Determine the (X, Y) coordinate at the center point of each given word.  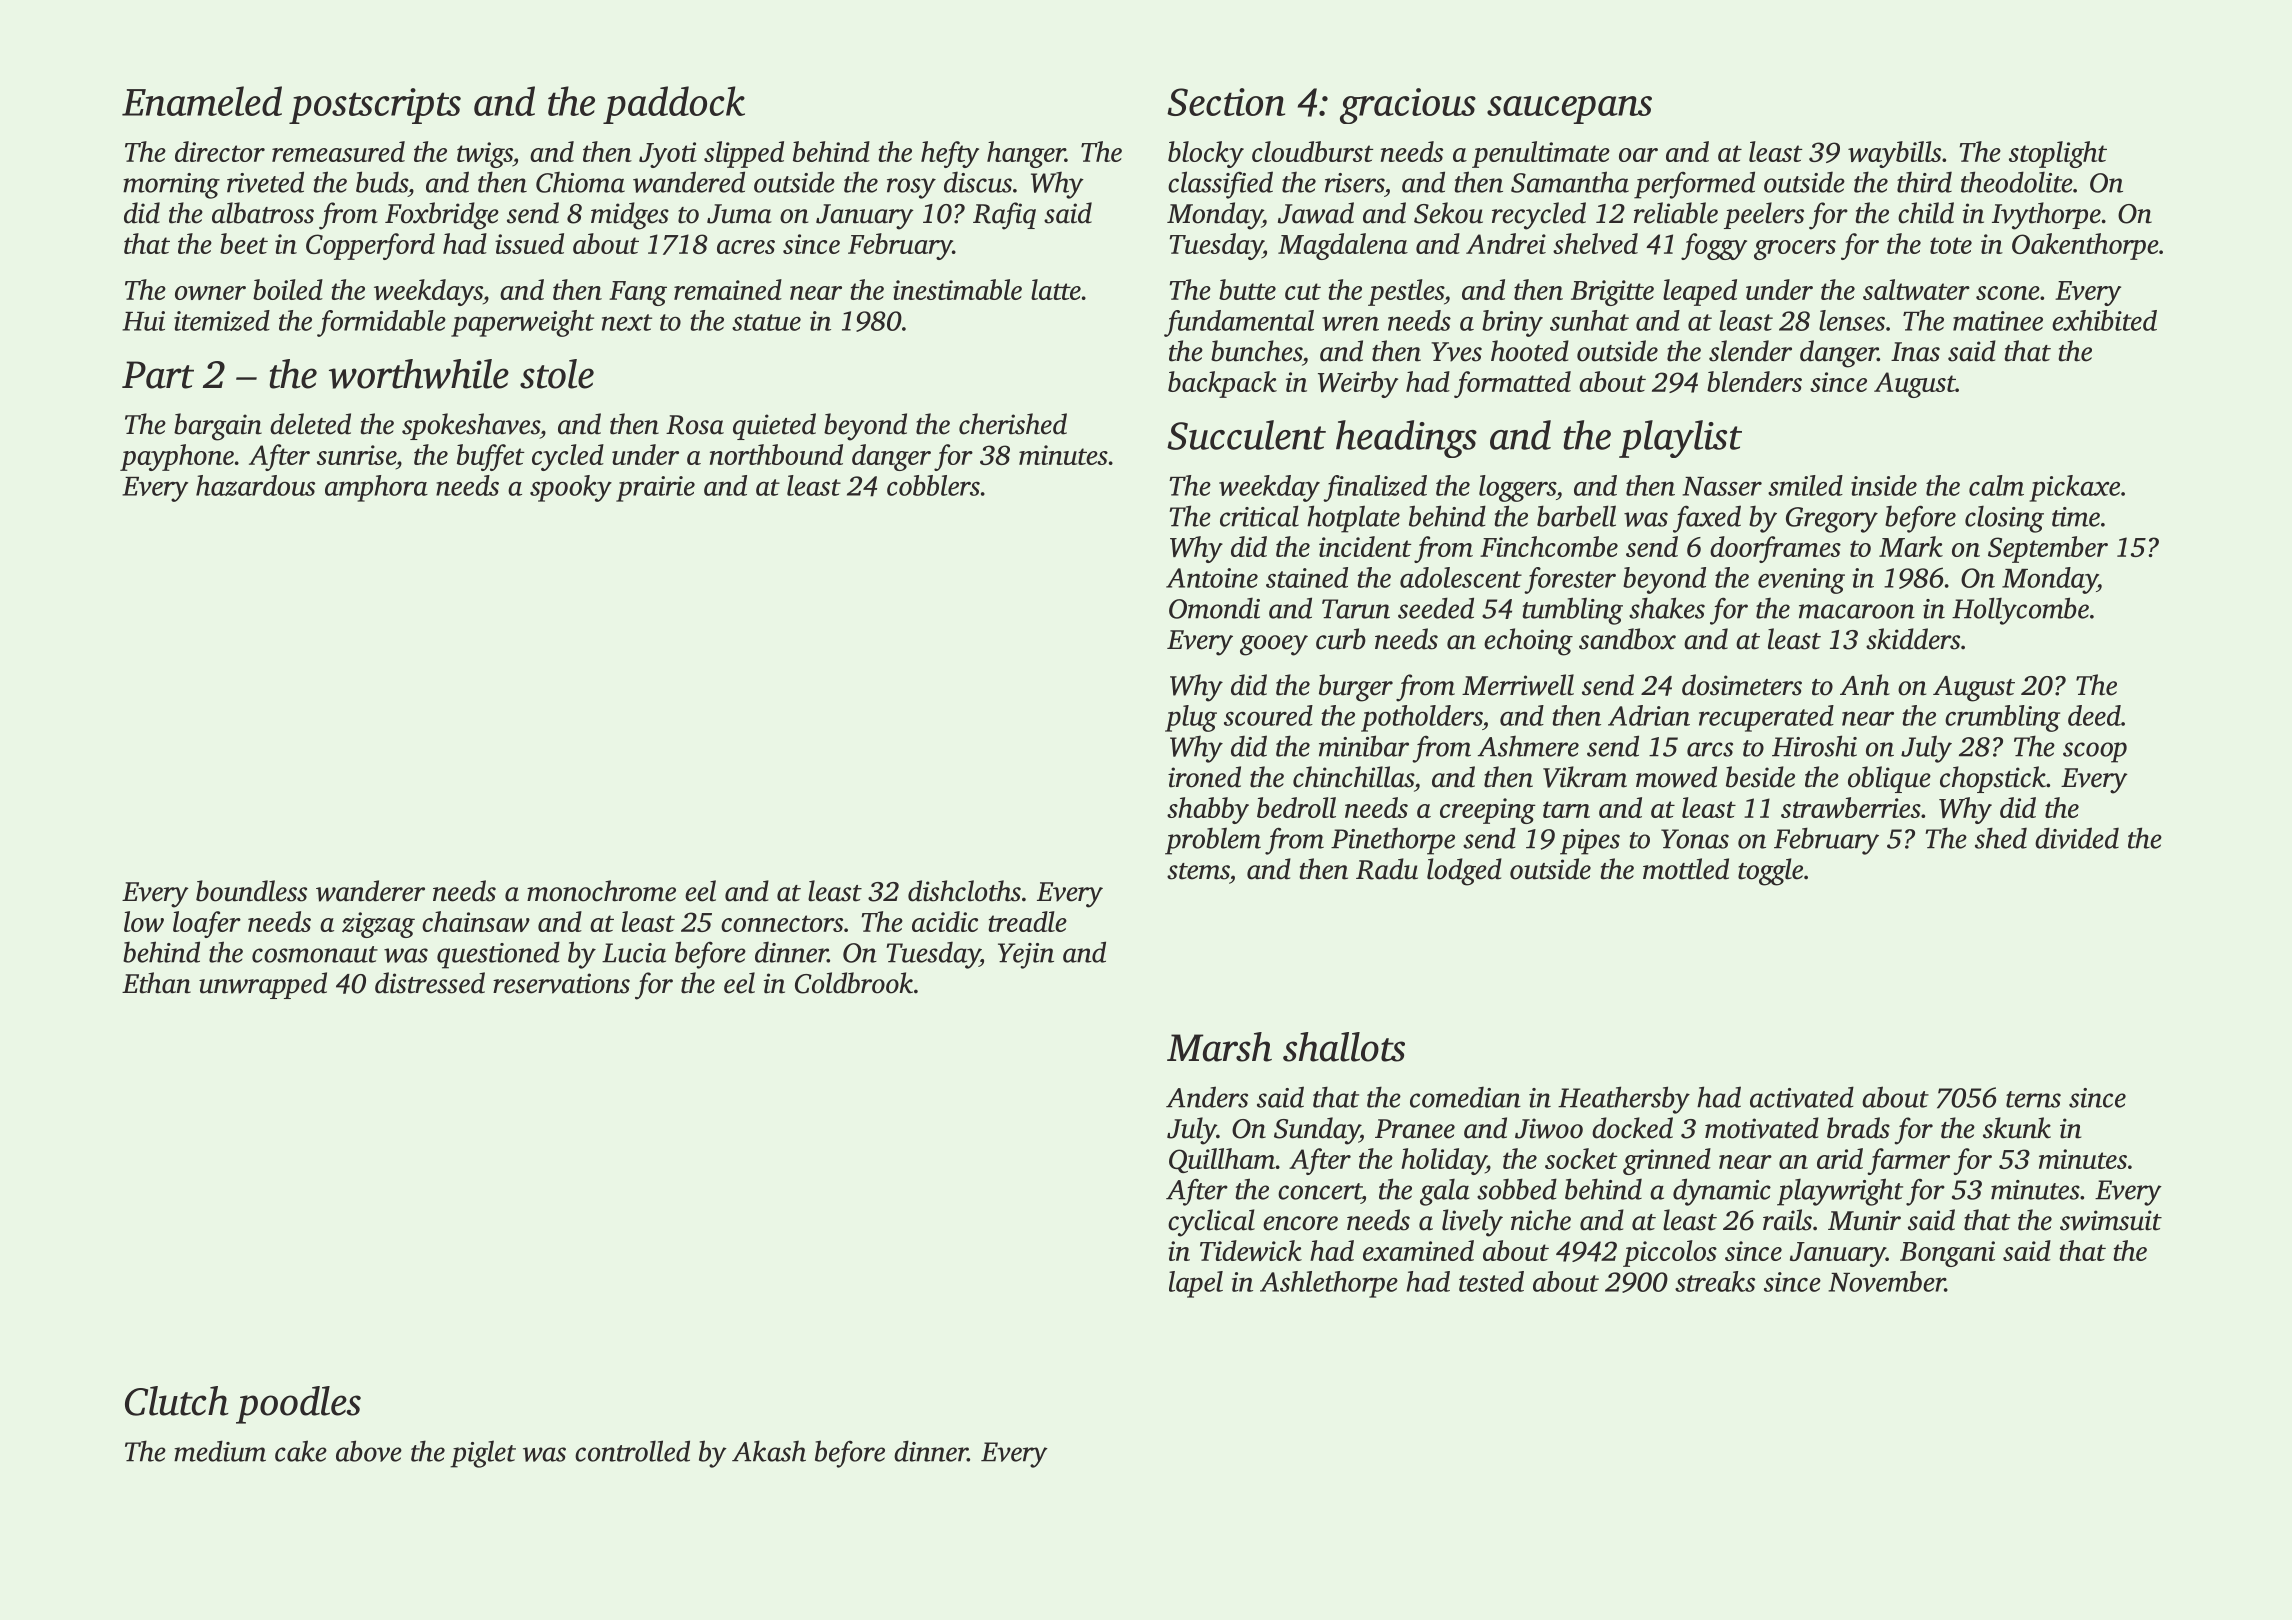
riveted (265, 182)
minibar (1364, 746)
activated (1802, 1097)
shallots (1344, 1047)
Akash (769, 1451)
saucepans (1569, 110)
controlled (632, 1451)
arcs (1710, 749)
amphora (376, 488)
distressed (430, 983)
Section (1226, 102)
